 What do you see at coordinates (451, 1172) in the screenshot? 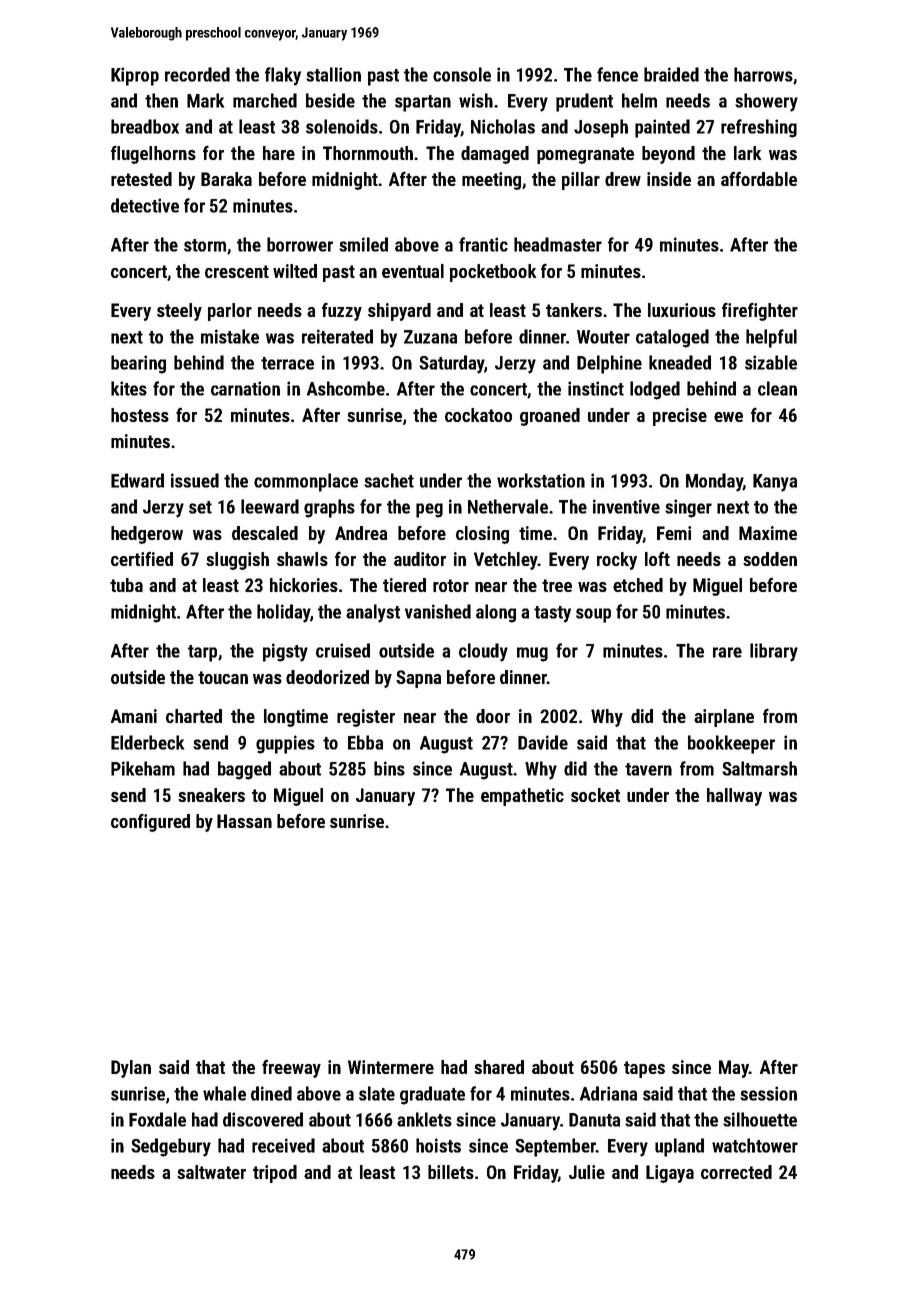
I see `billets` at bounding box center [451, 1172].
